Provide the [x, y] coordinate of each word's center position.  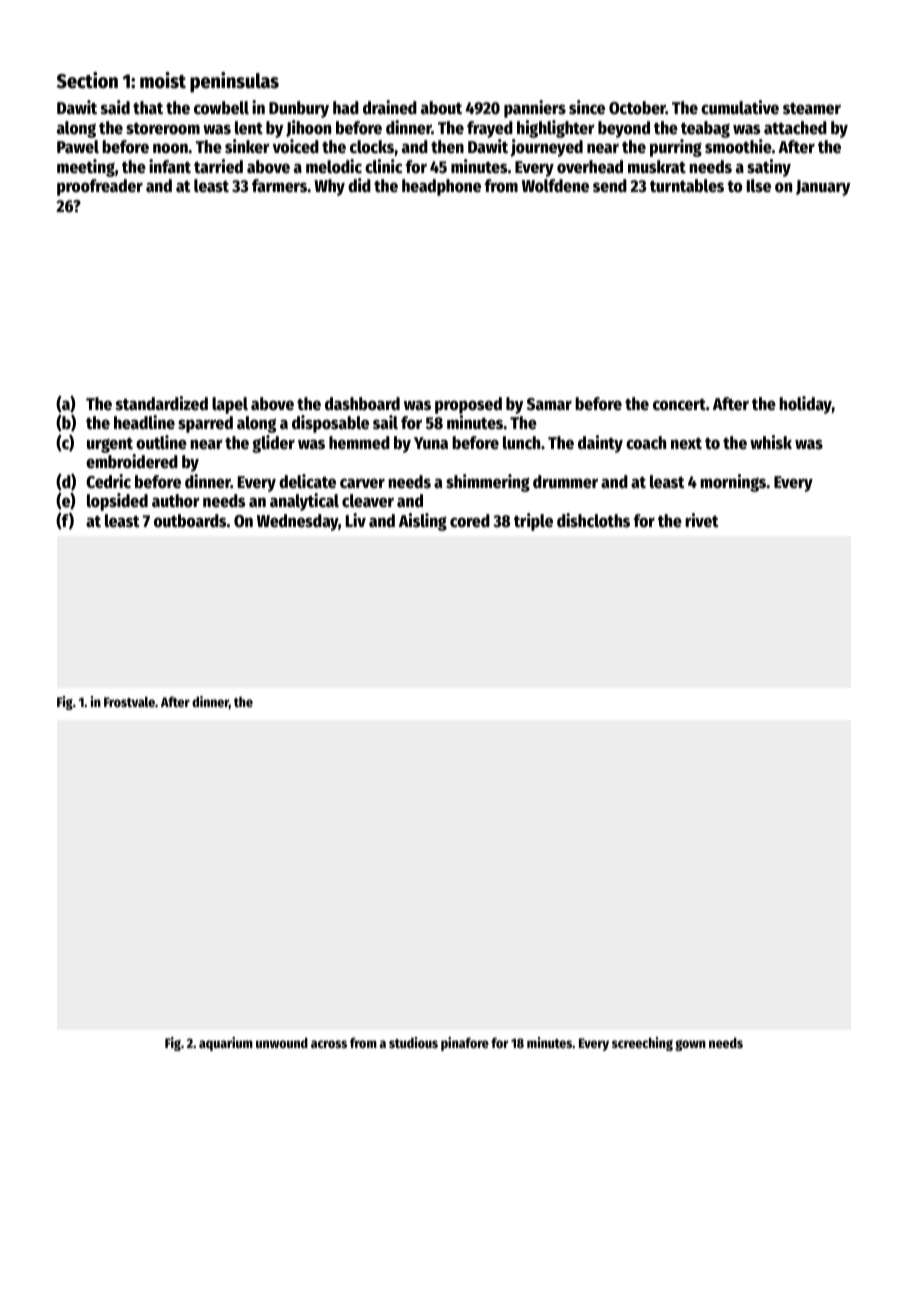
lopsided [117, 502]
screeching [642, 1044]
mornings [733, 483]
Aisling [423, 522]
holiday [805, 405]
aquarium [226, 1044]
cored [470, 521]
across [329, 1044]
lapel [230, 405]
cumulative [740, 107]
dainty [600, 444]
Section [87, 80]
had [346, 108]
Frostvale [129, 702]
